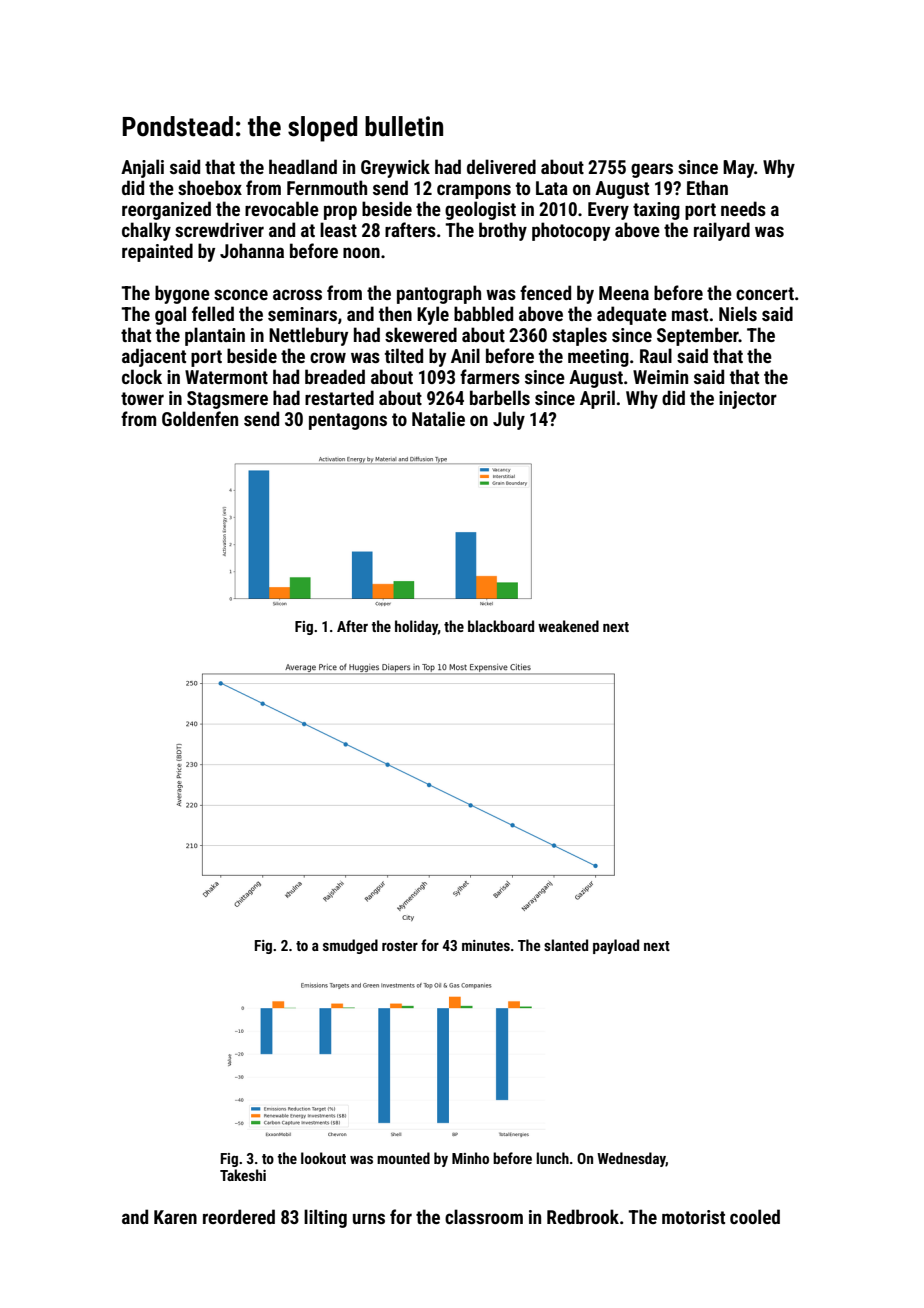  I want to click on Karen, so click(175, 1217).
